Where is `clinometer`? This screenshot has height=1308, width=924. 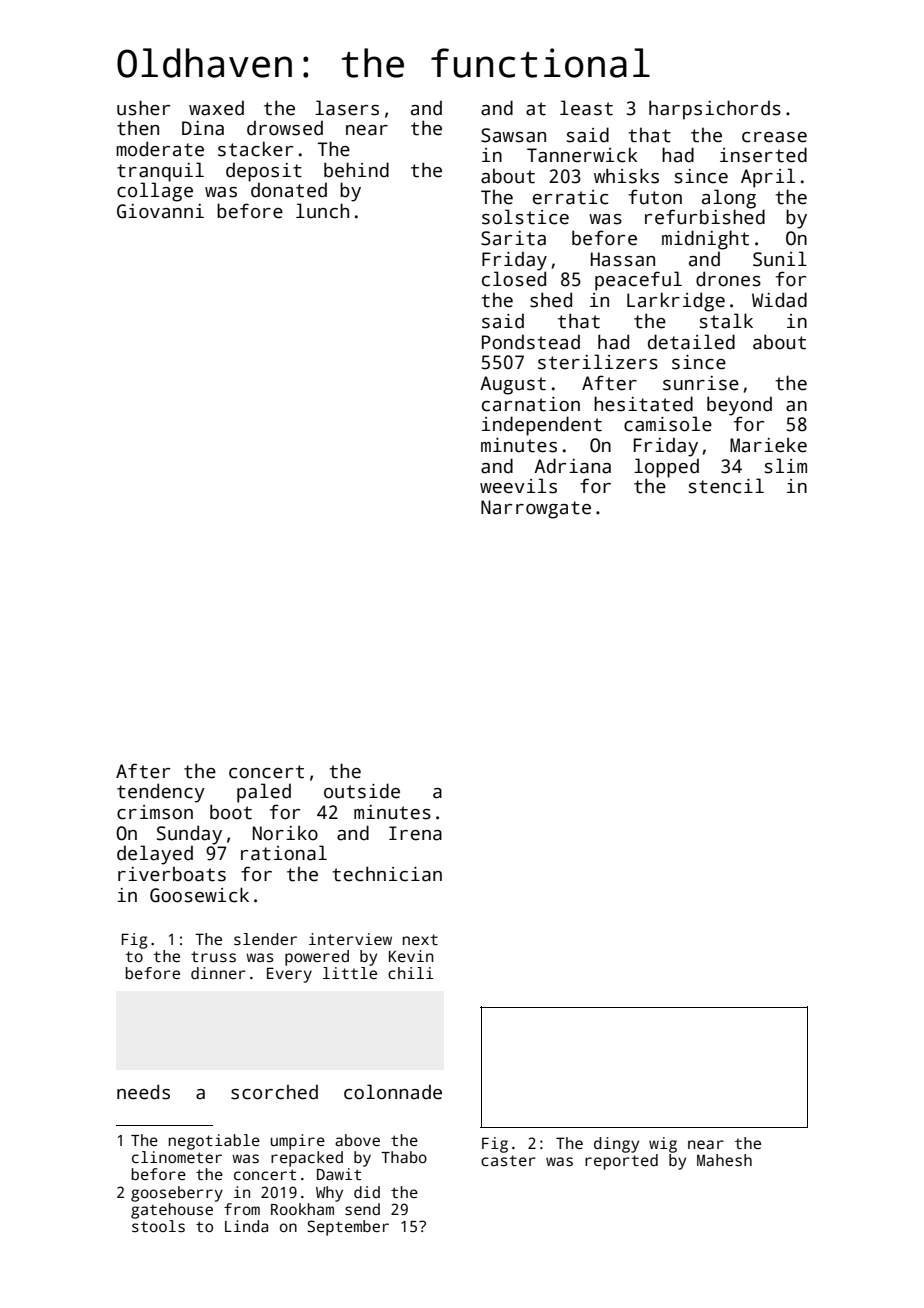
clinometer is located at coordinates (177, 1157).
